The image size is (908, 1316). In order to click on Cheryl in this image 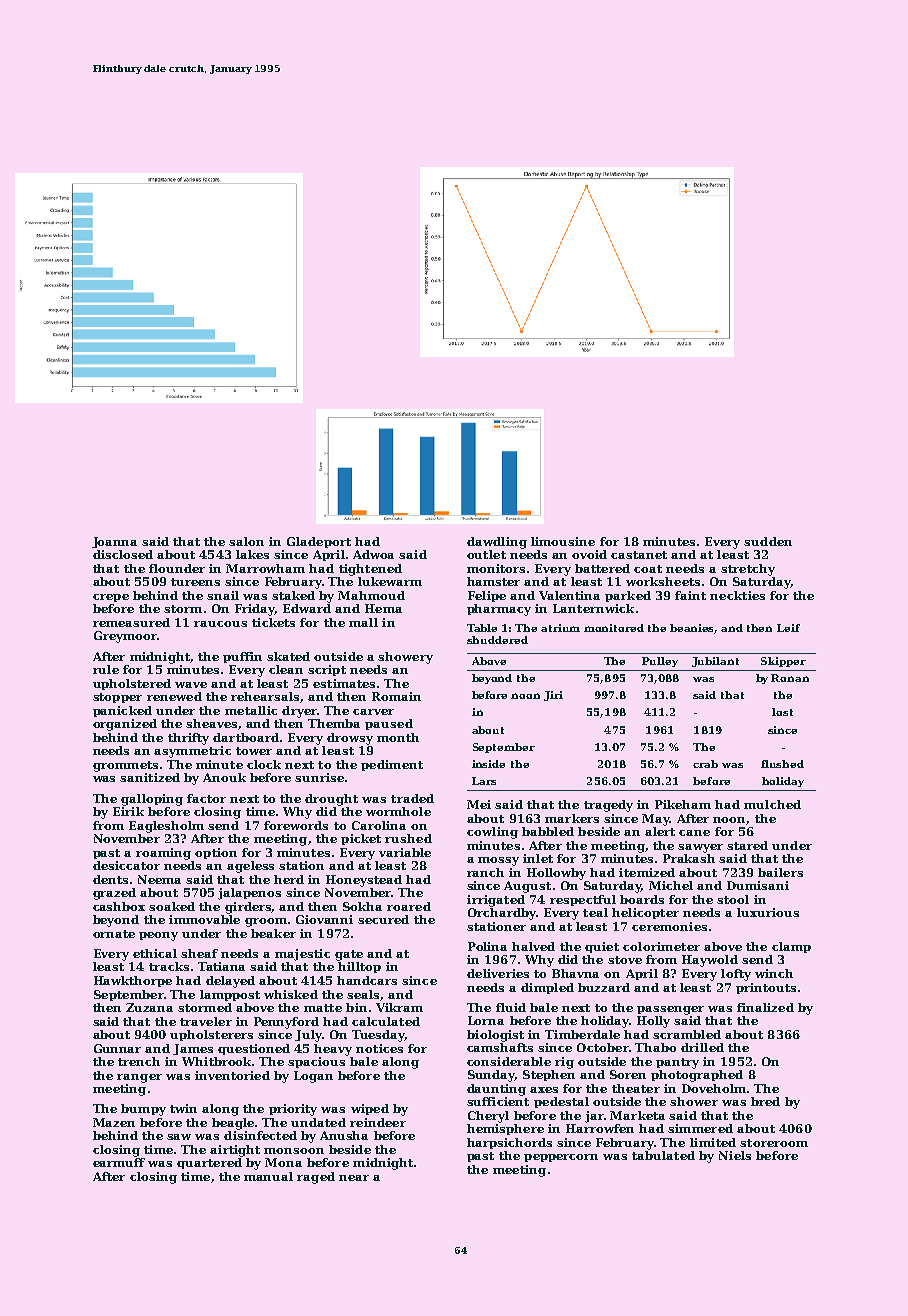, I will do `click(488, 1117)`.
